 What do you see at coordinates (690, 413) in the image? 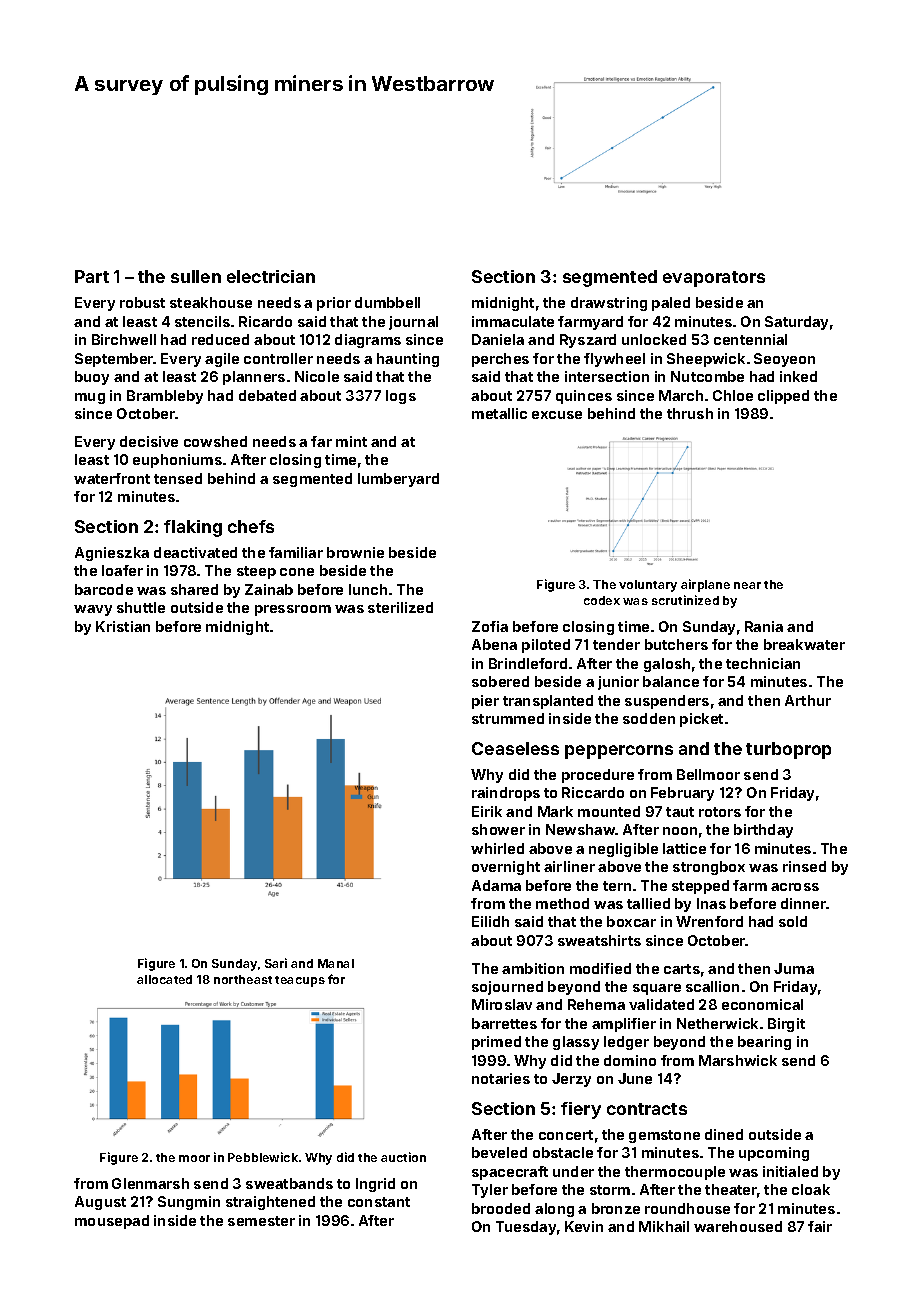
I see `thrush` at bounding box center [690, 413].
